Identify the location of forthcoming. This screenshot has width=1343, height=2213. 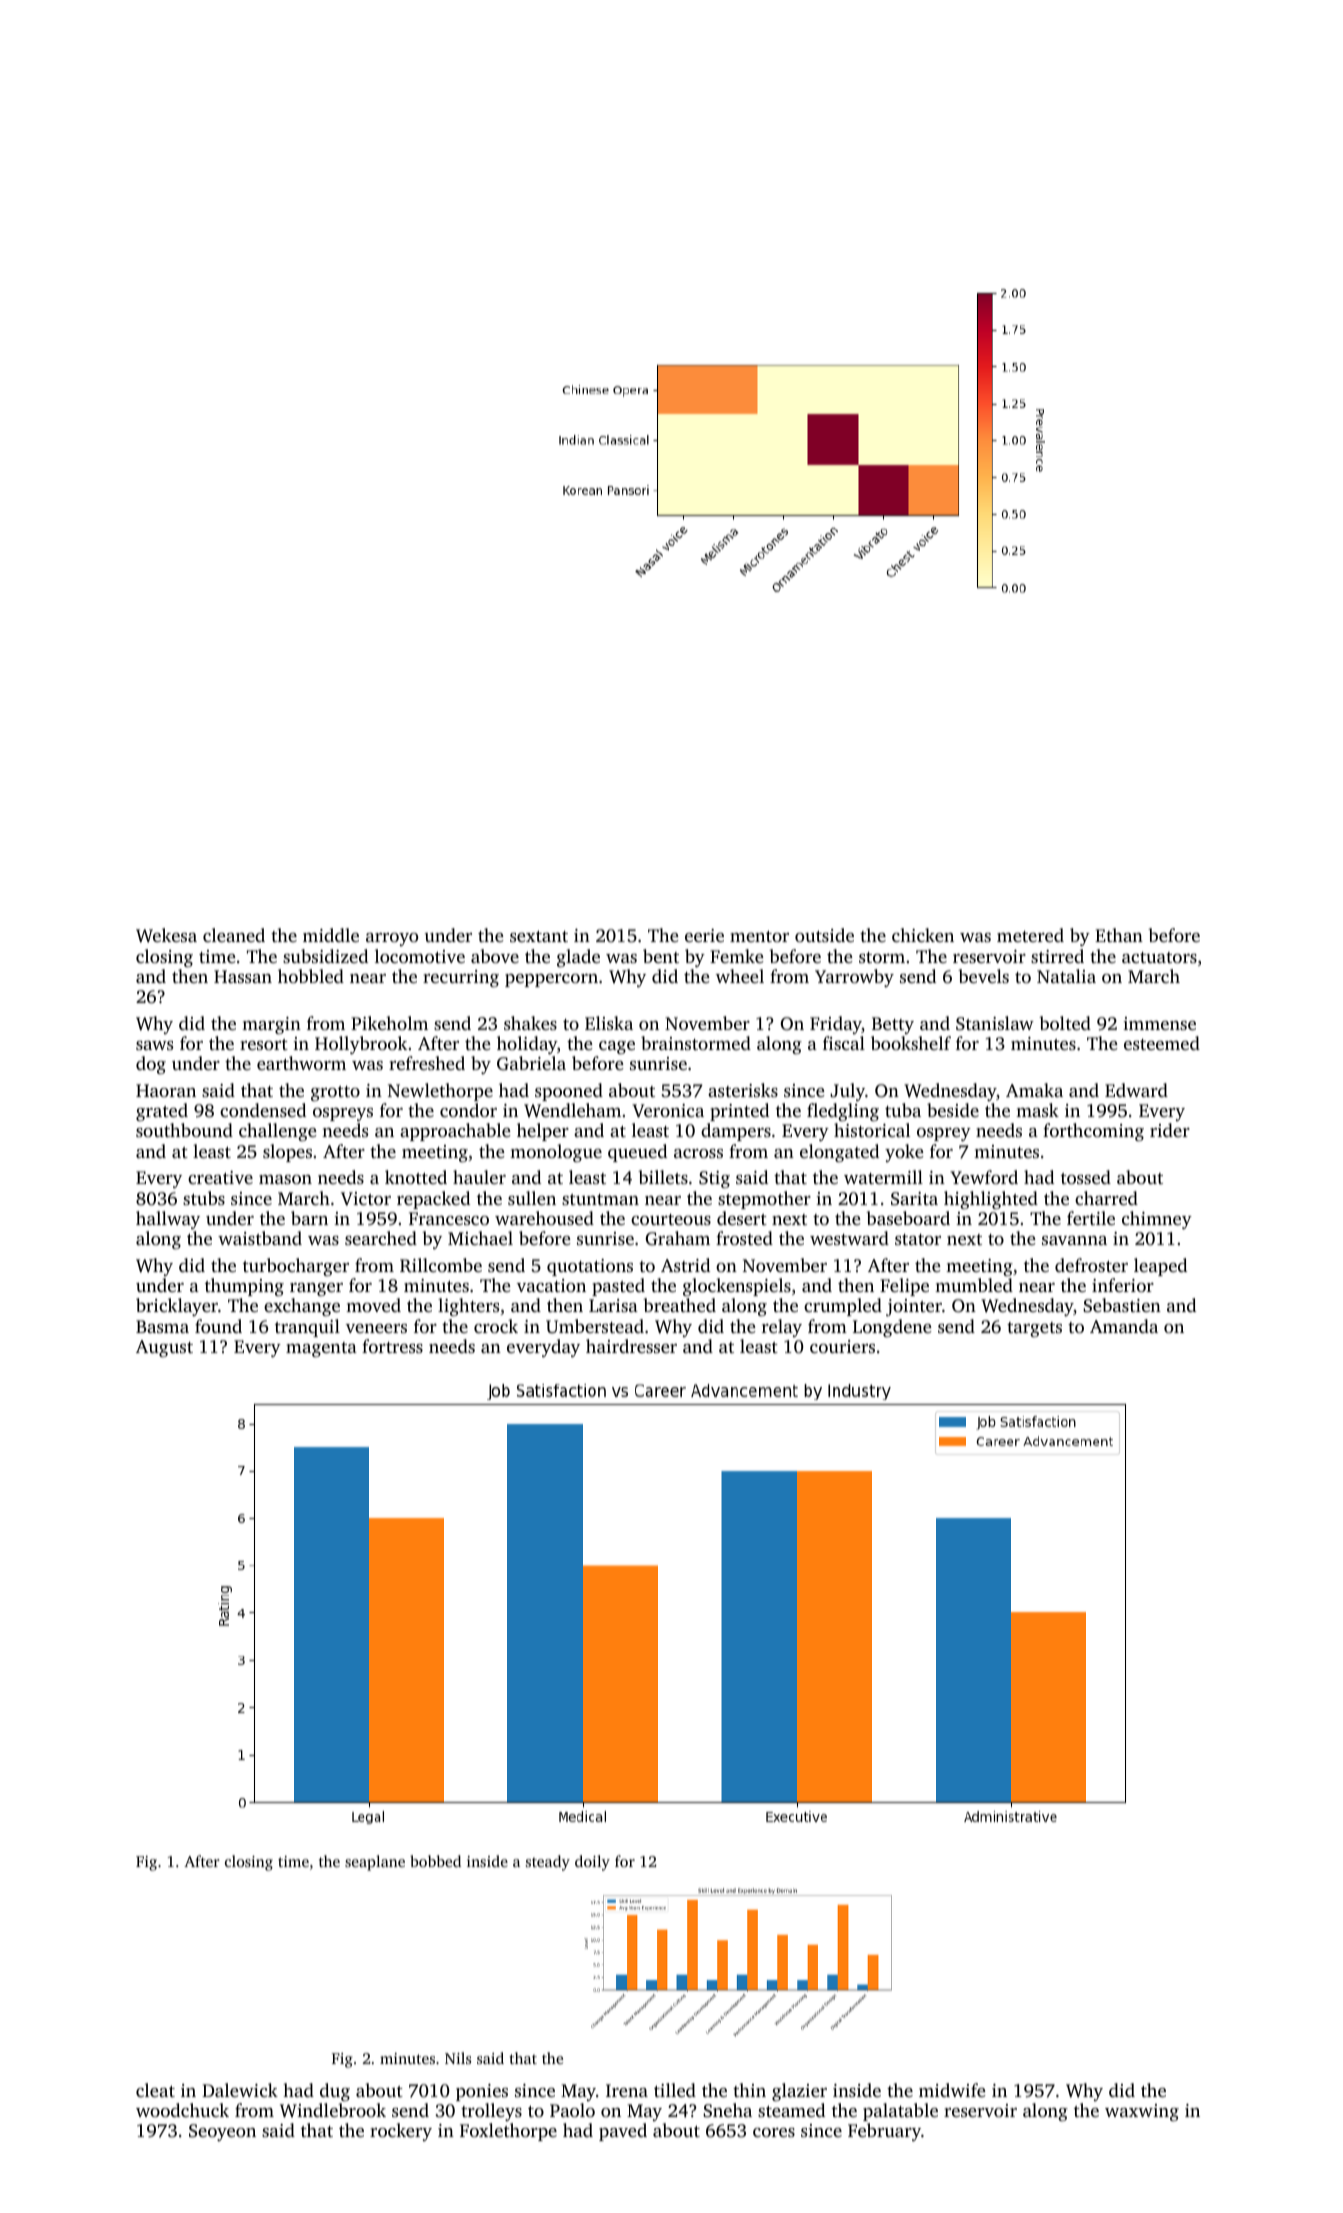
(1093, 1132).
